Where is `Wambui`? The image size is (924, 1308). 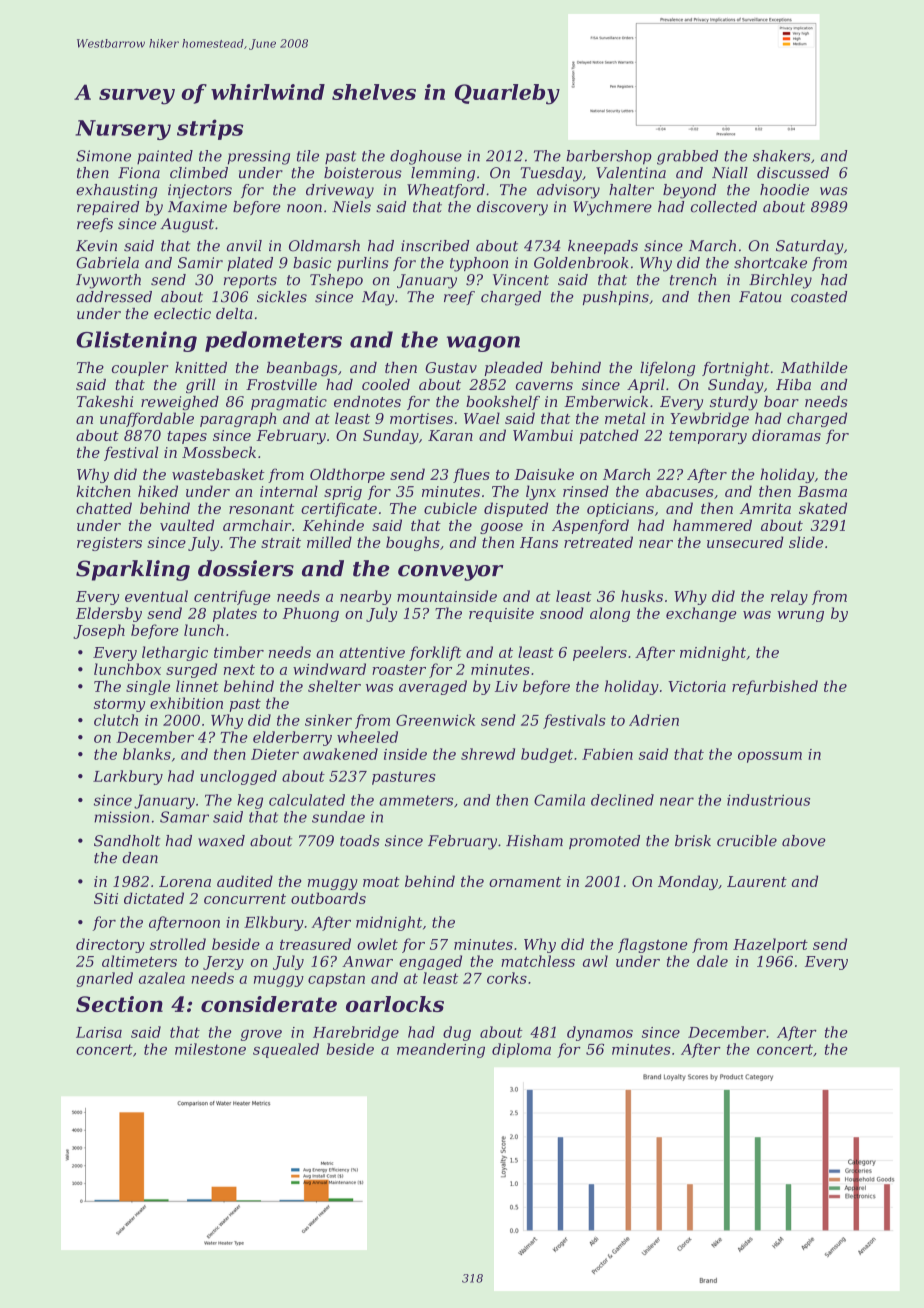
Wambui is located at coordinates (543, 435).
